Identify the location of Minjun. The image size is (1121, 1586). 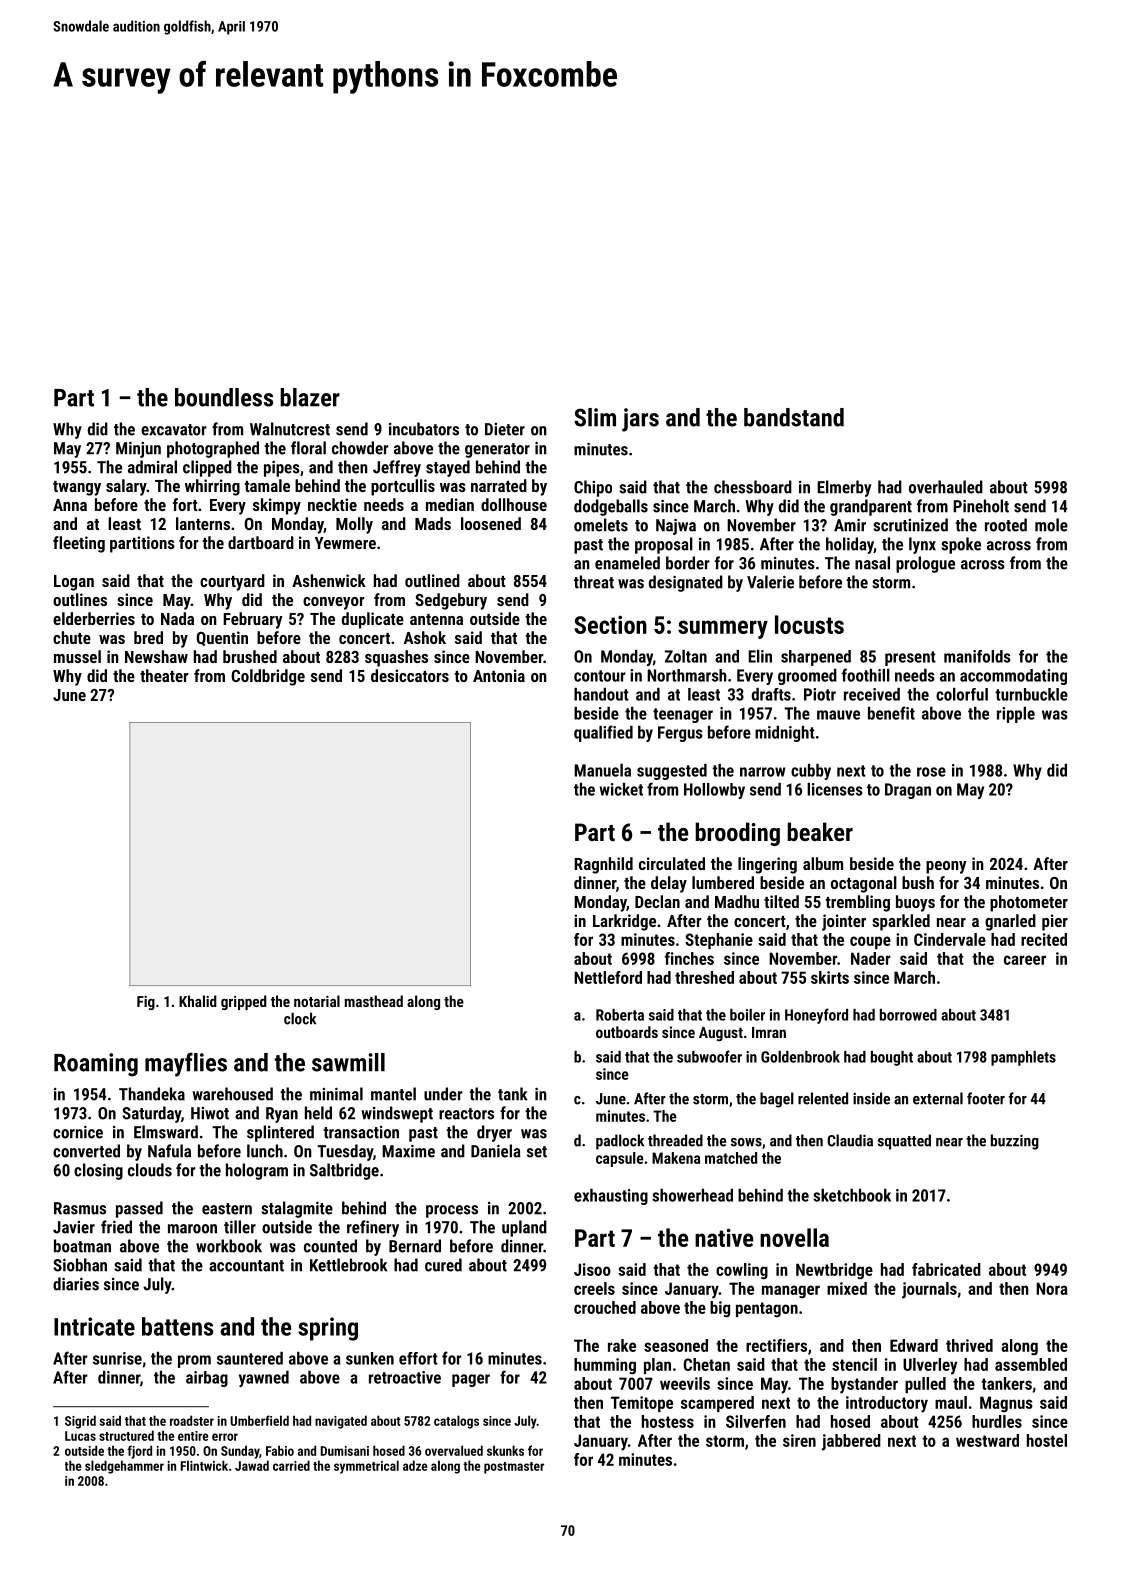
(138, 450).
